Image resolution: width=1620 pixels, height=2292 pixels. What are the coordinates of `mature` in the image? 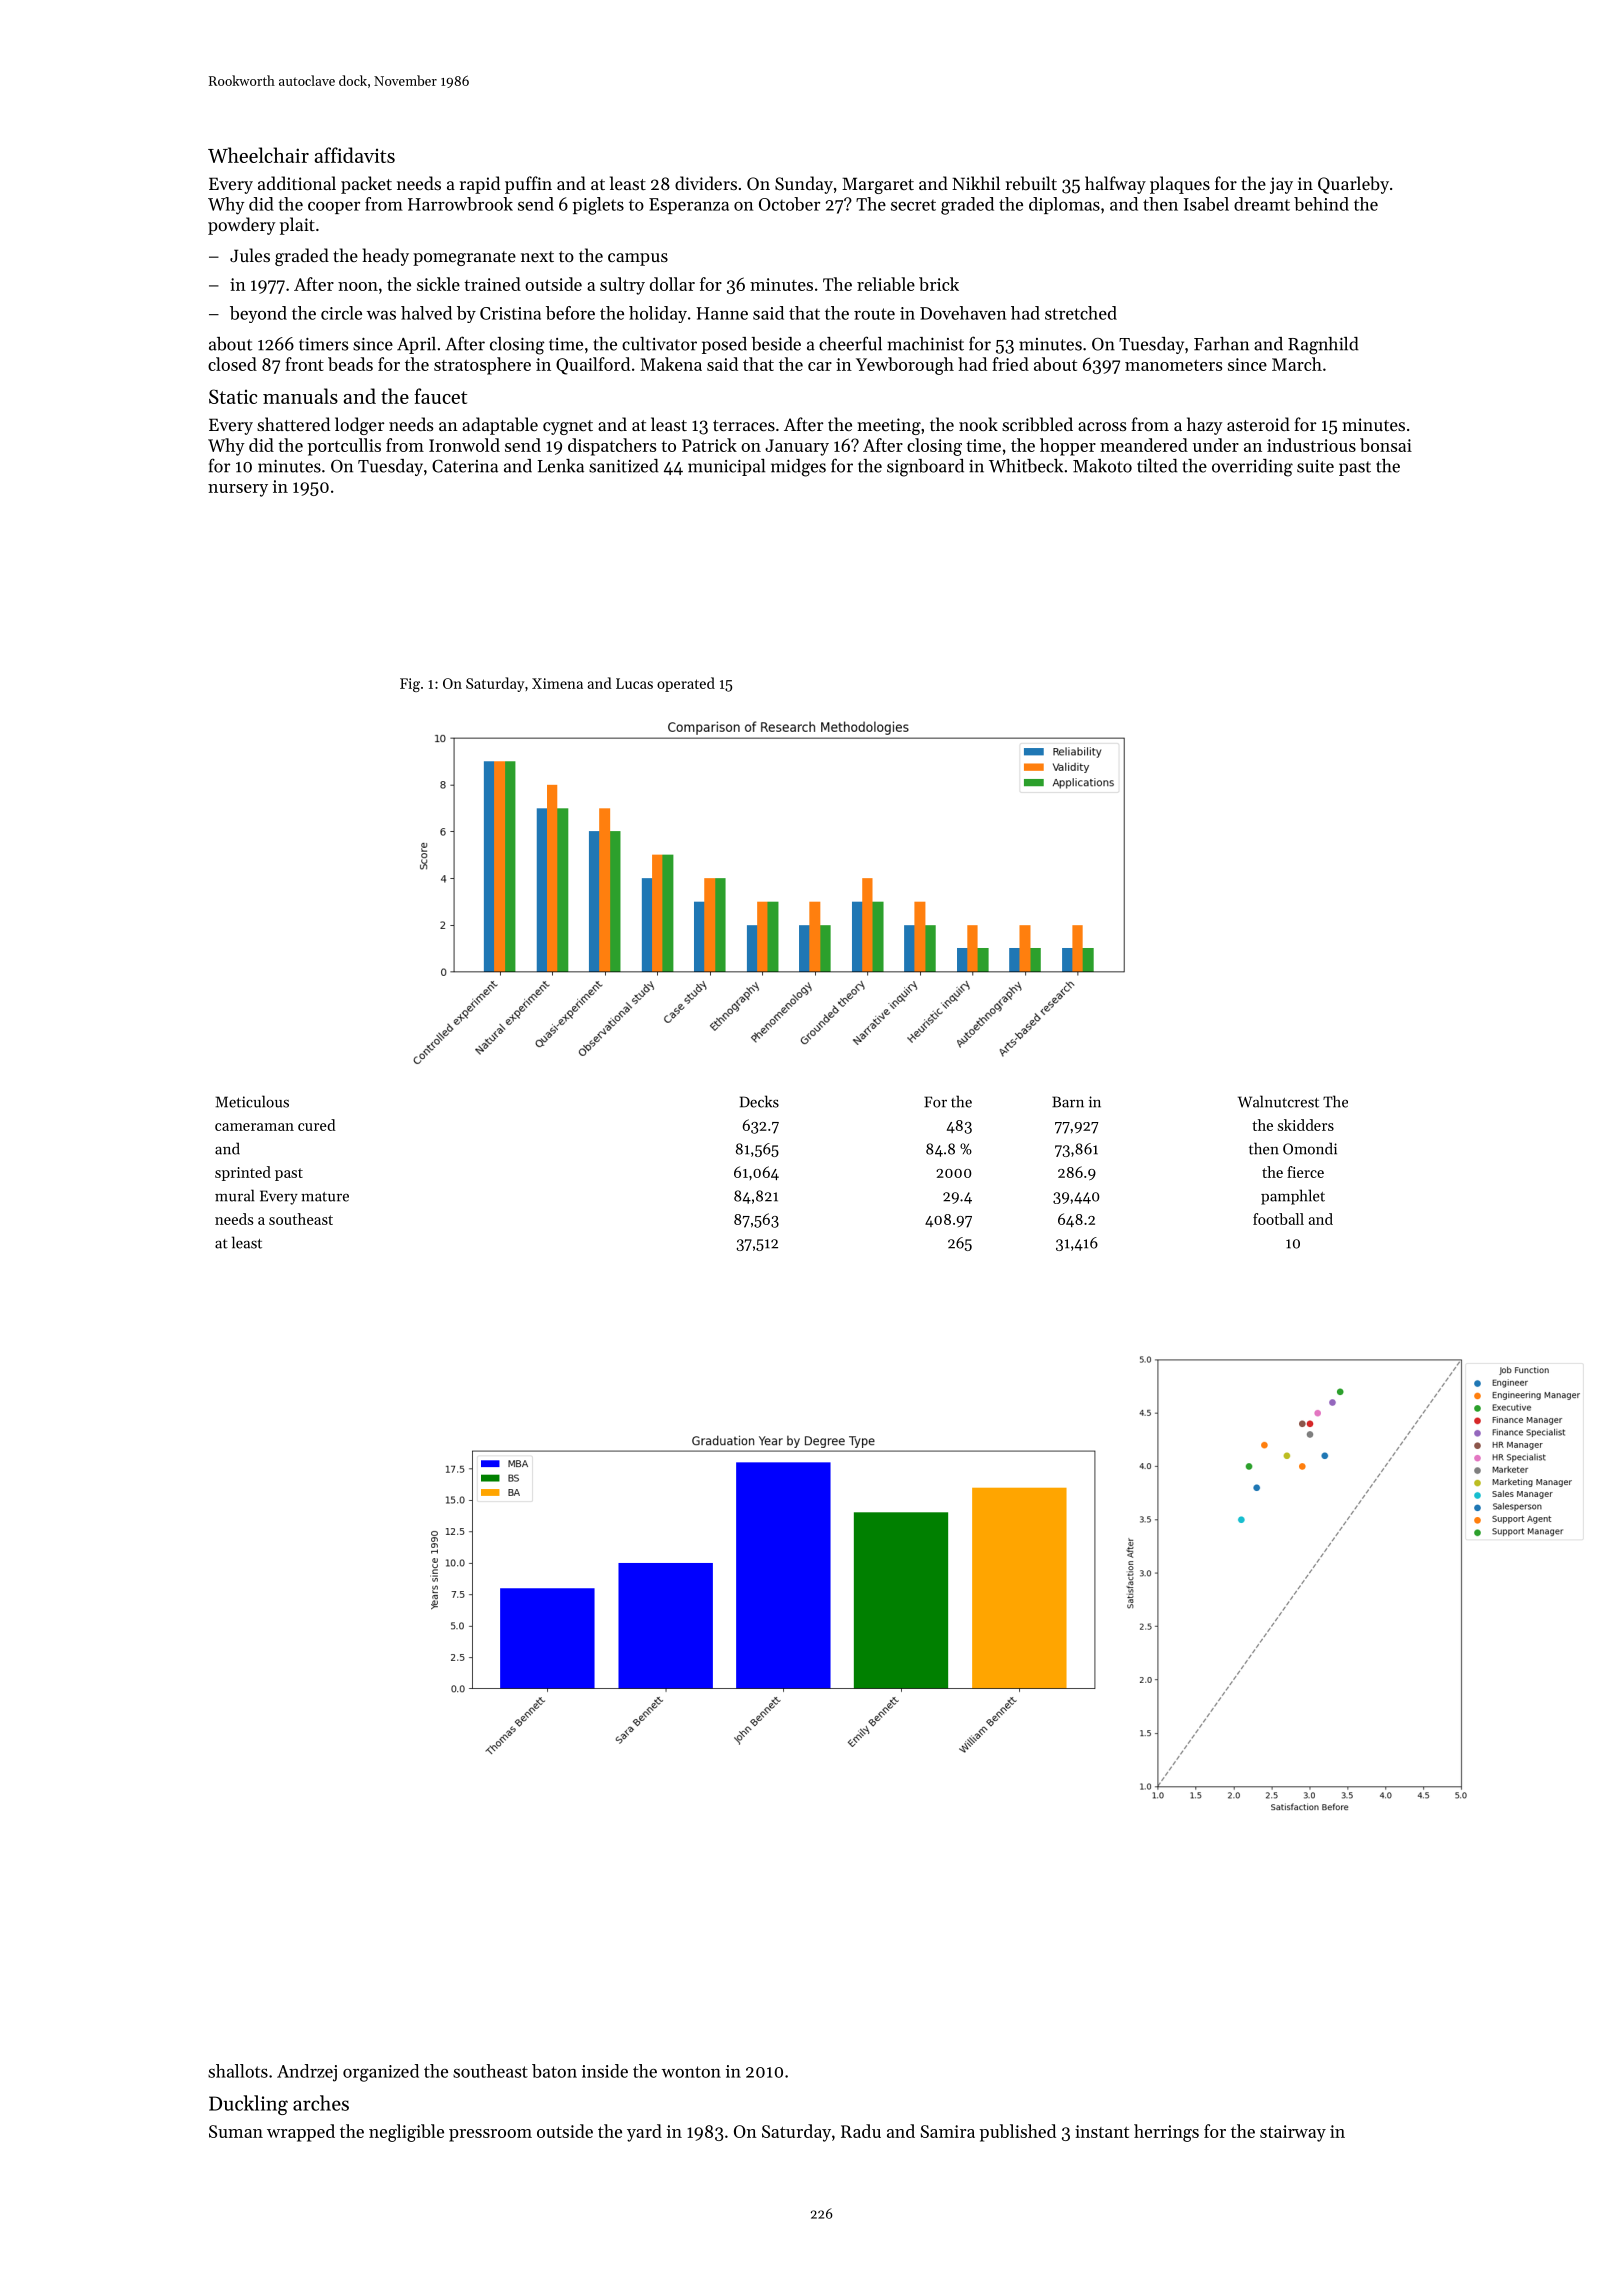 It's located at (325, 1197).
